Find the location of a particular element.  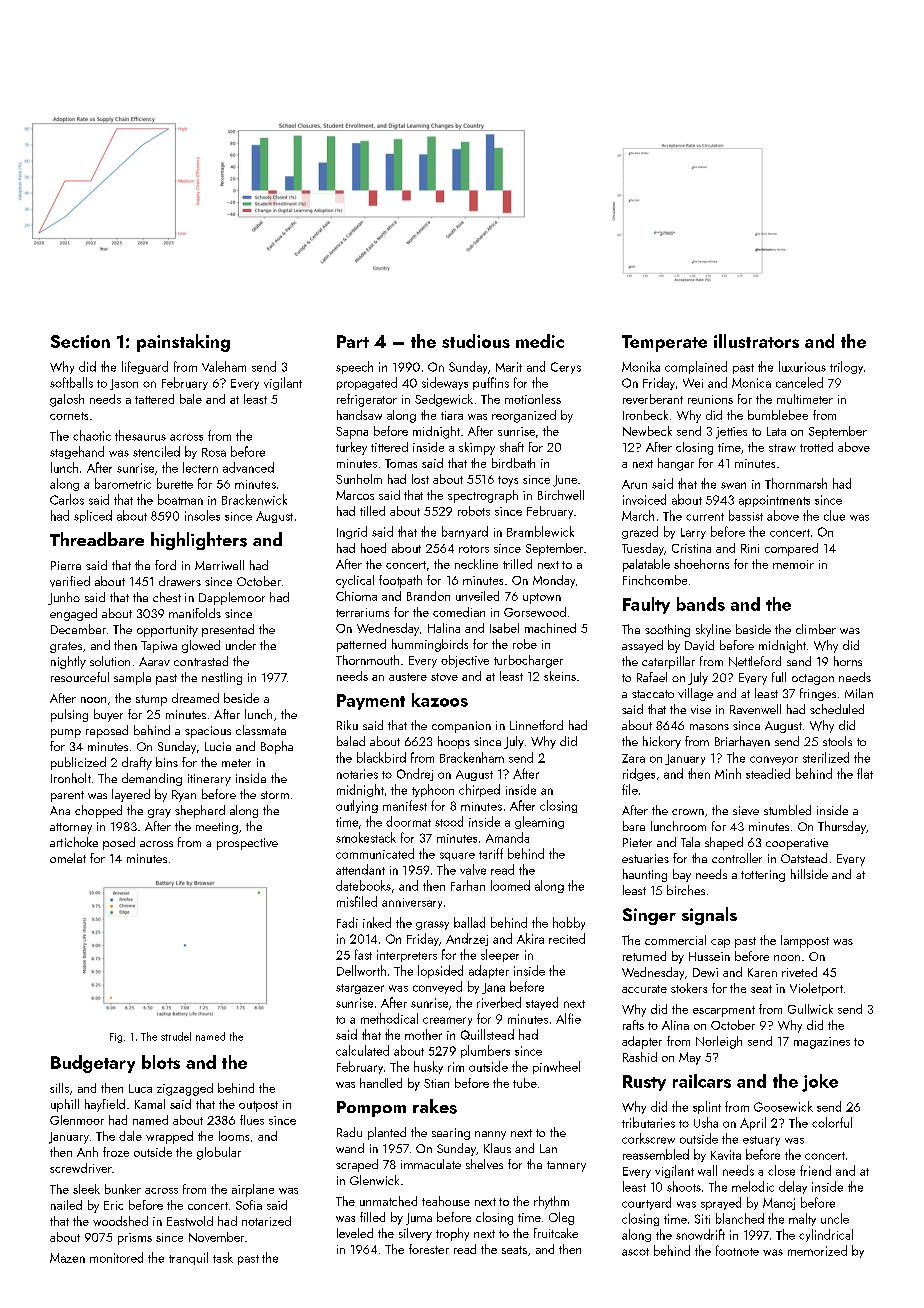

shaped is located at coordinates (724, 843).
